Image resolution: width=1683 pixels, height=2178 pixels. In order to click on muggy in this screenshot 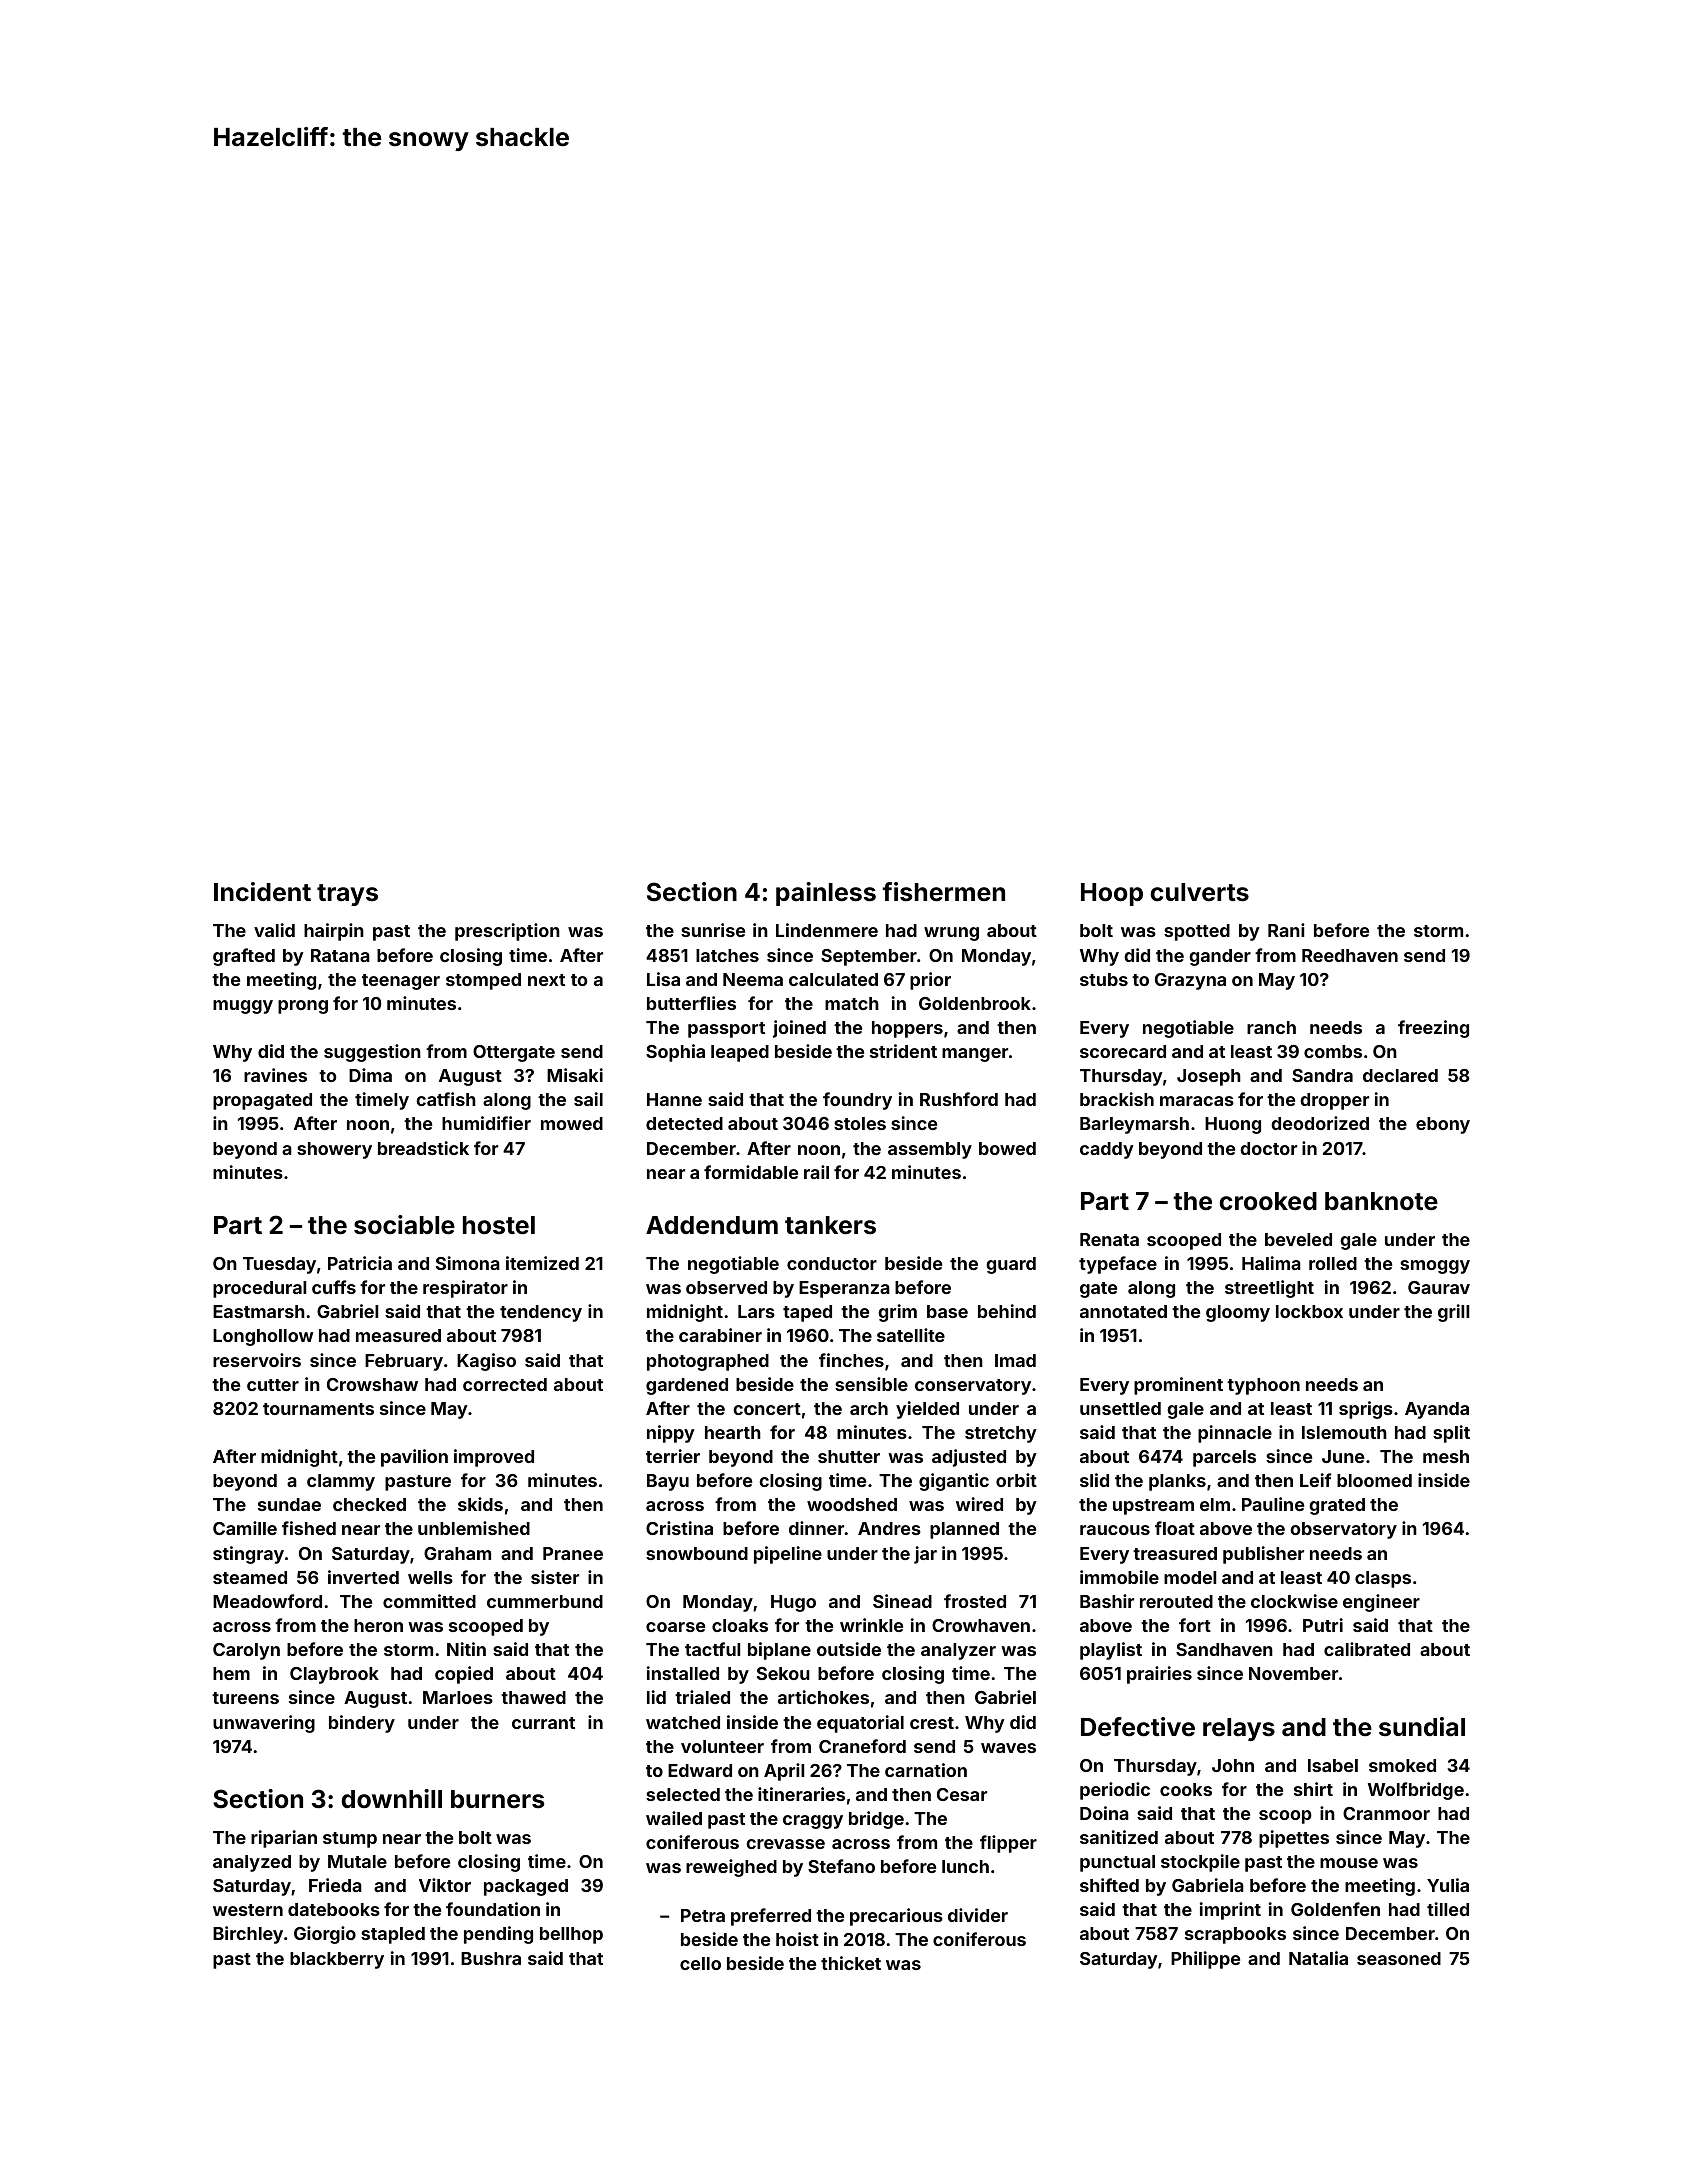, I will do `click(243, 1007)`.
